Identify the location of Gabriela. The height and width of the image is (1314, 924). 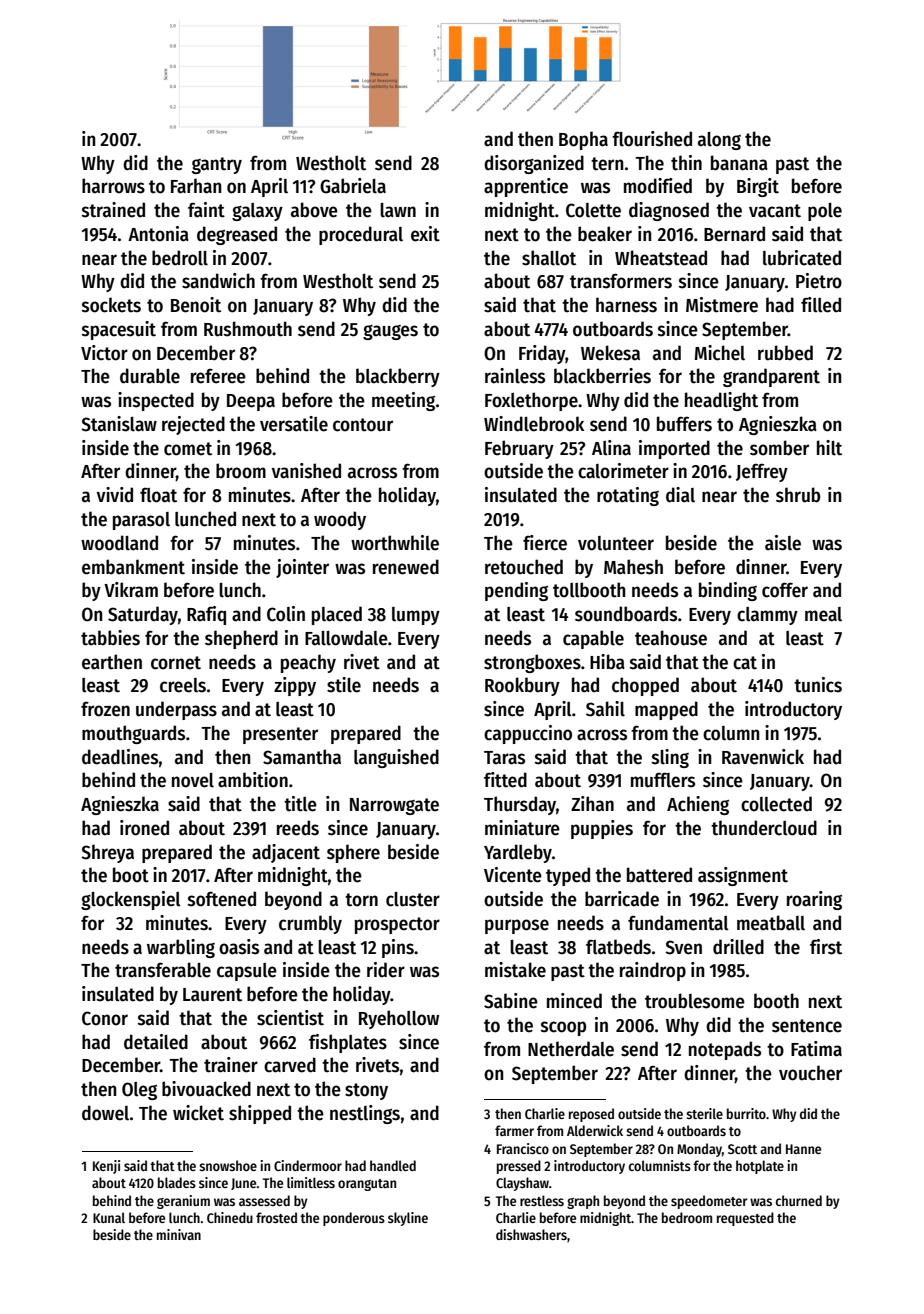
(353, 186).
